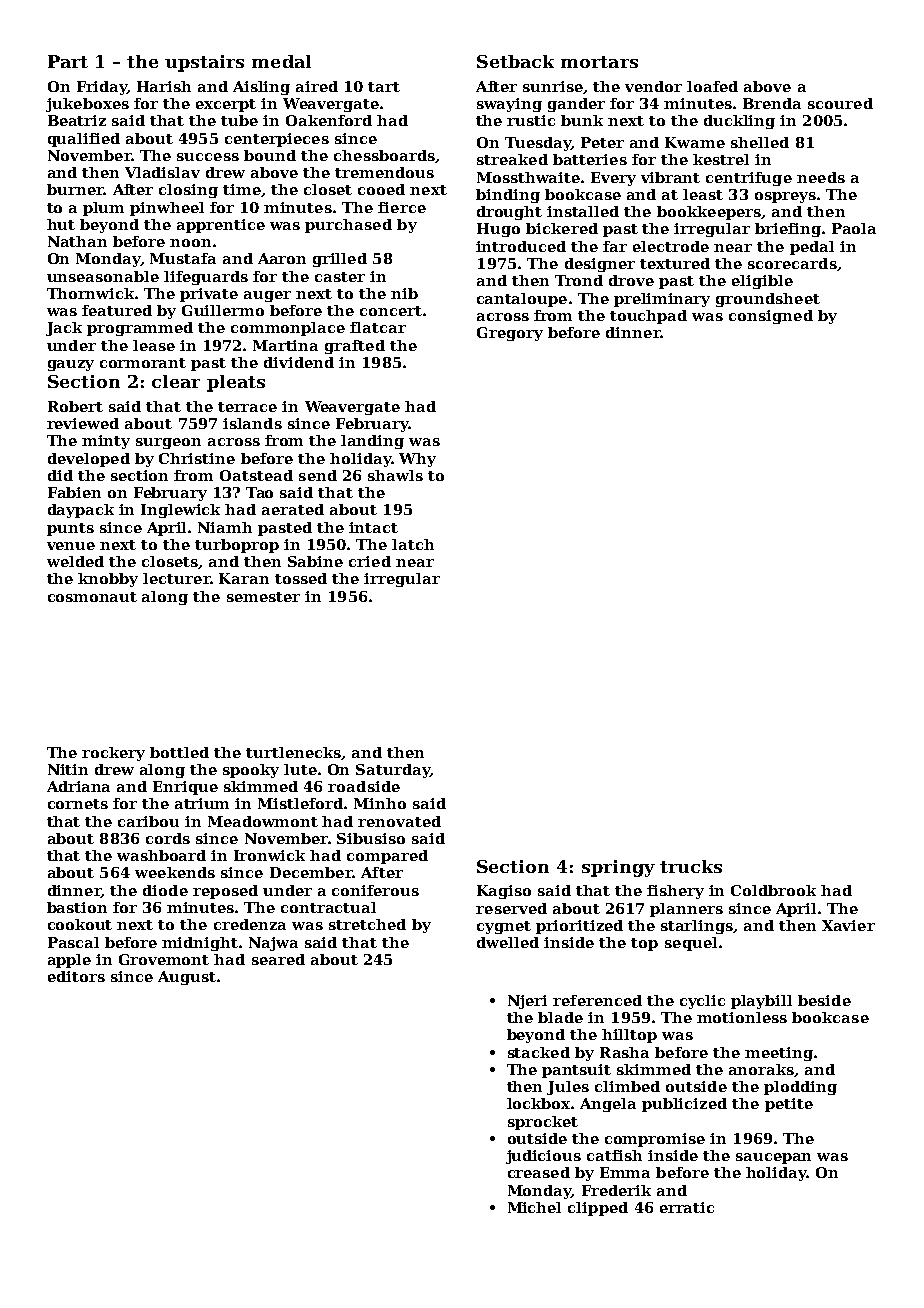 The width and height of the screenshot is (924, 1308). I want to click on Setback, so click(515, 61).
